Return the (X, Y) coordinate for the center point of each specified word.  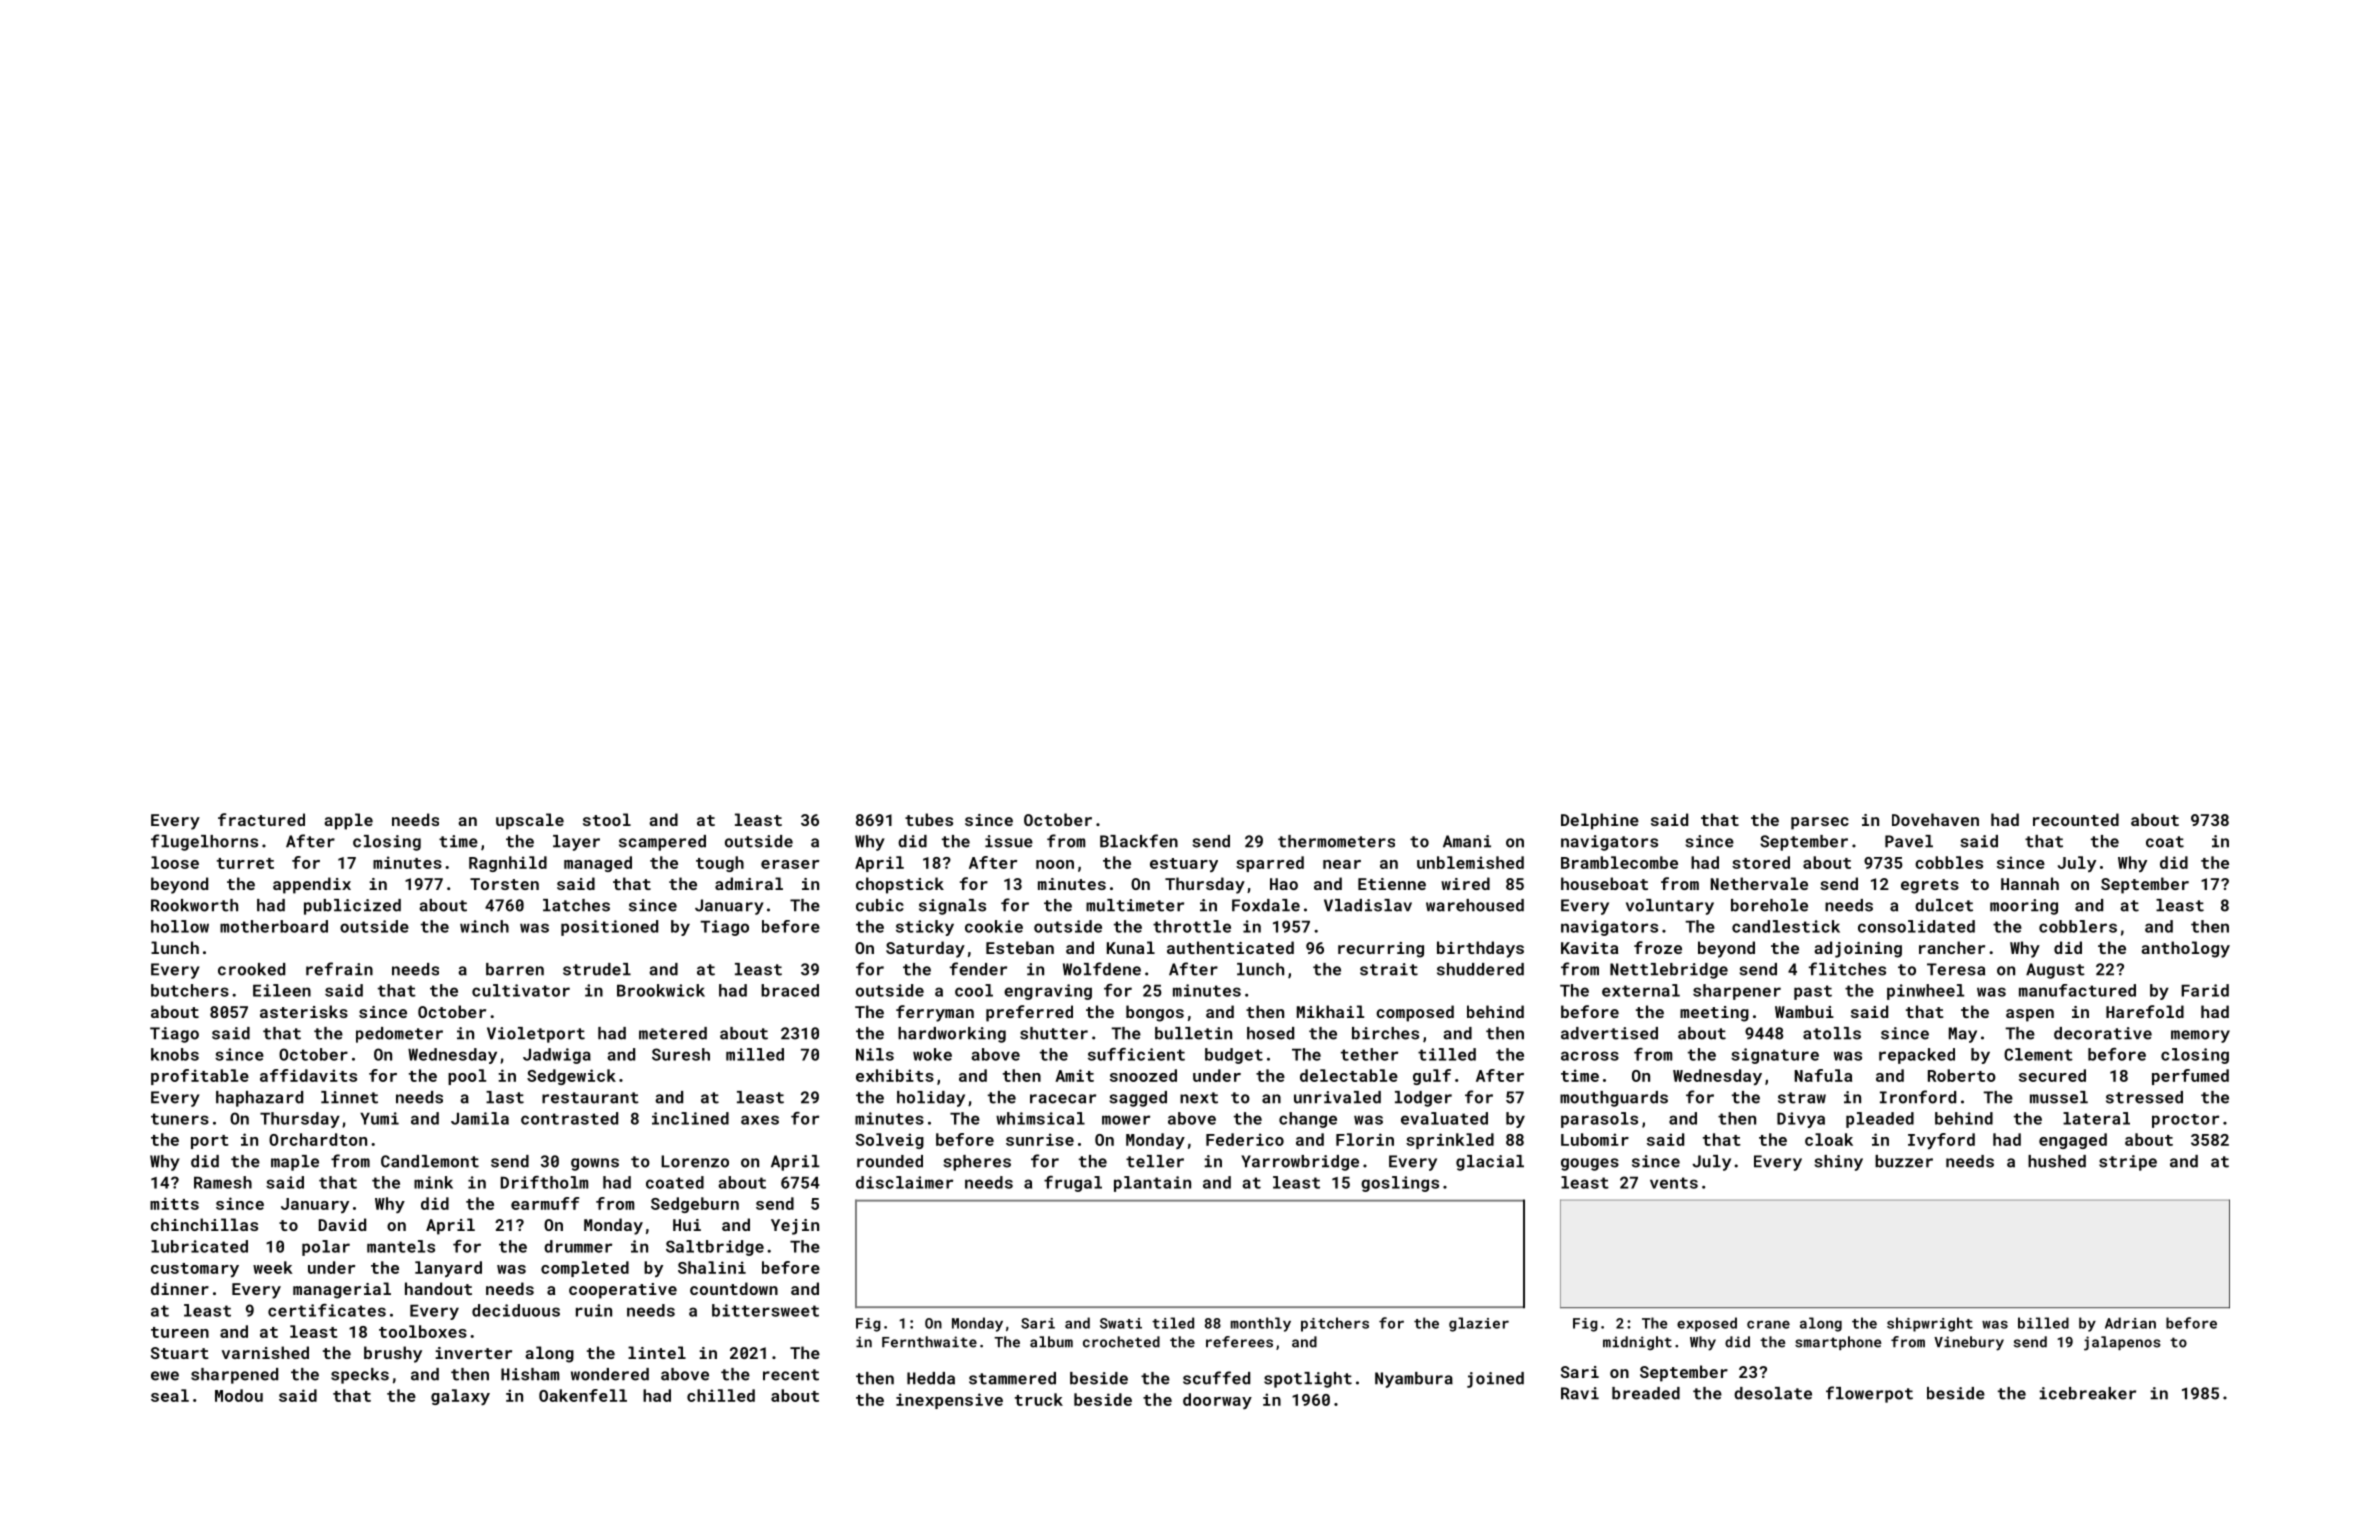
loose (175, 862)
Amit (1074, 1075)
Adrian (2130, 1323)
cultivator (521, 990)
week (273, 1267)
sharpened (234, 1376)
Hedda (931, 1378)
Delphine (1600, 821)
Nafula (1823, 1075)
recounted (2076, 819)
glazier (1479, 1324)
